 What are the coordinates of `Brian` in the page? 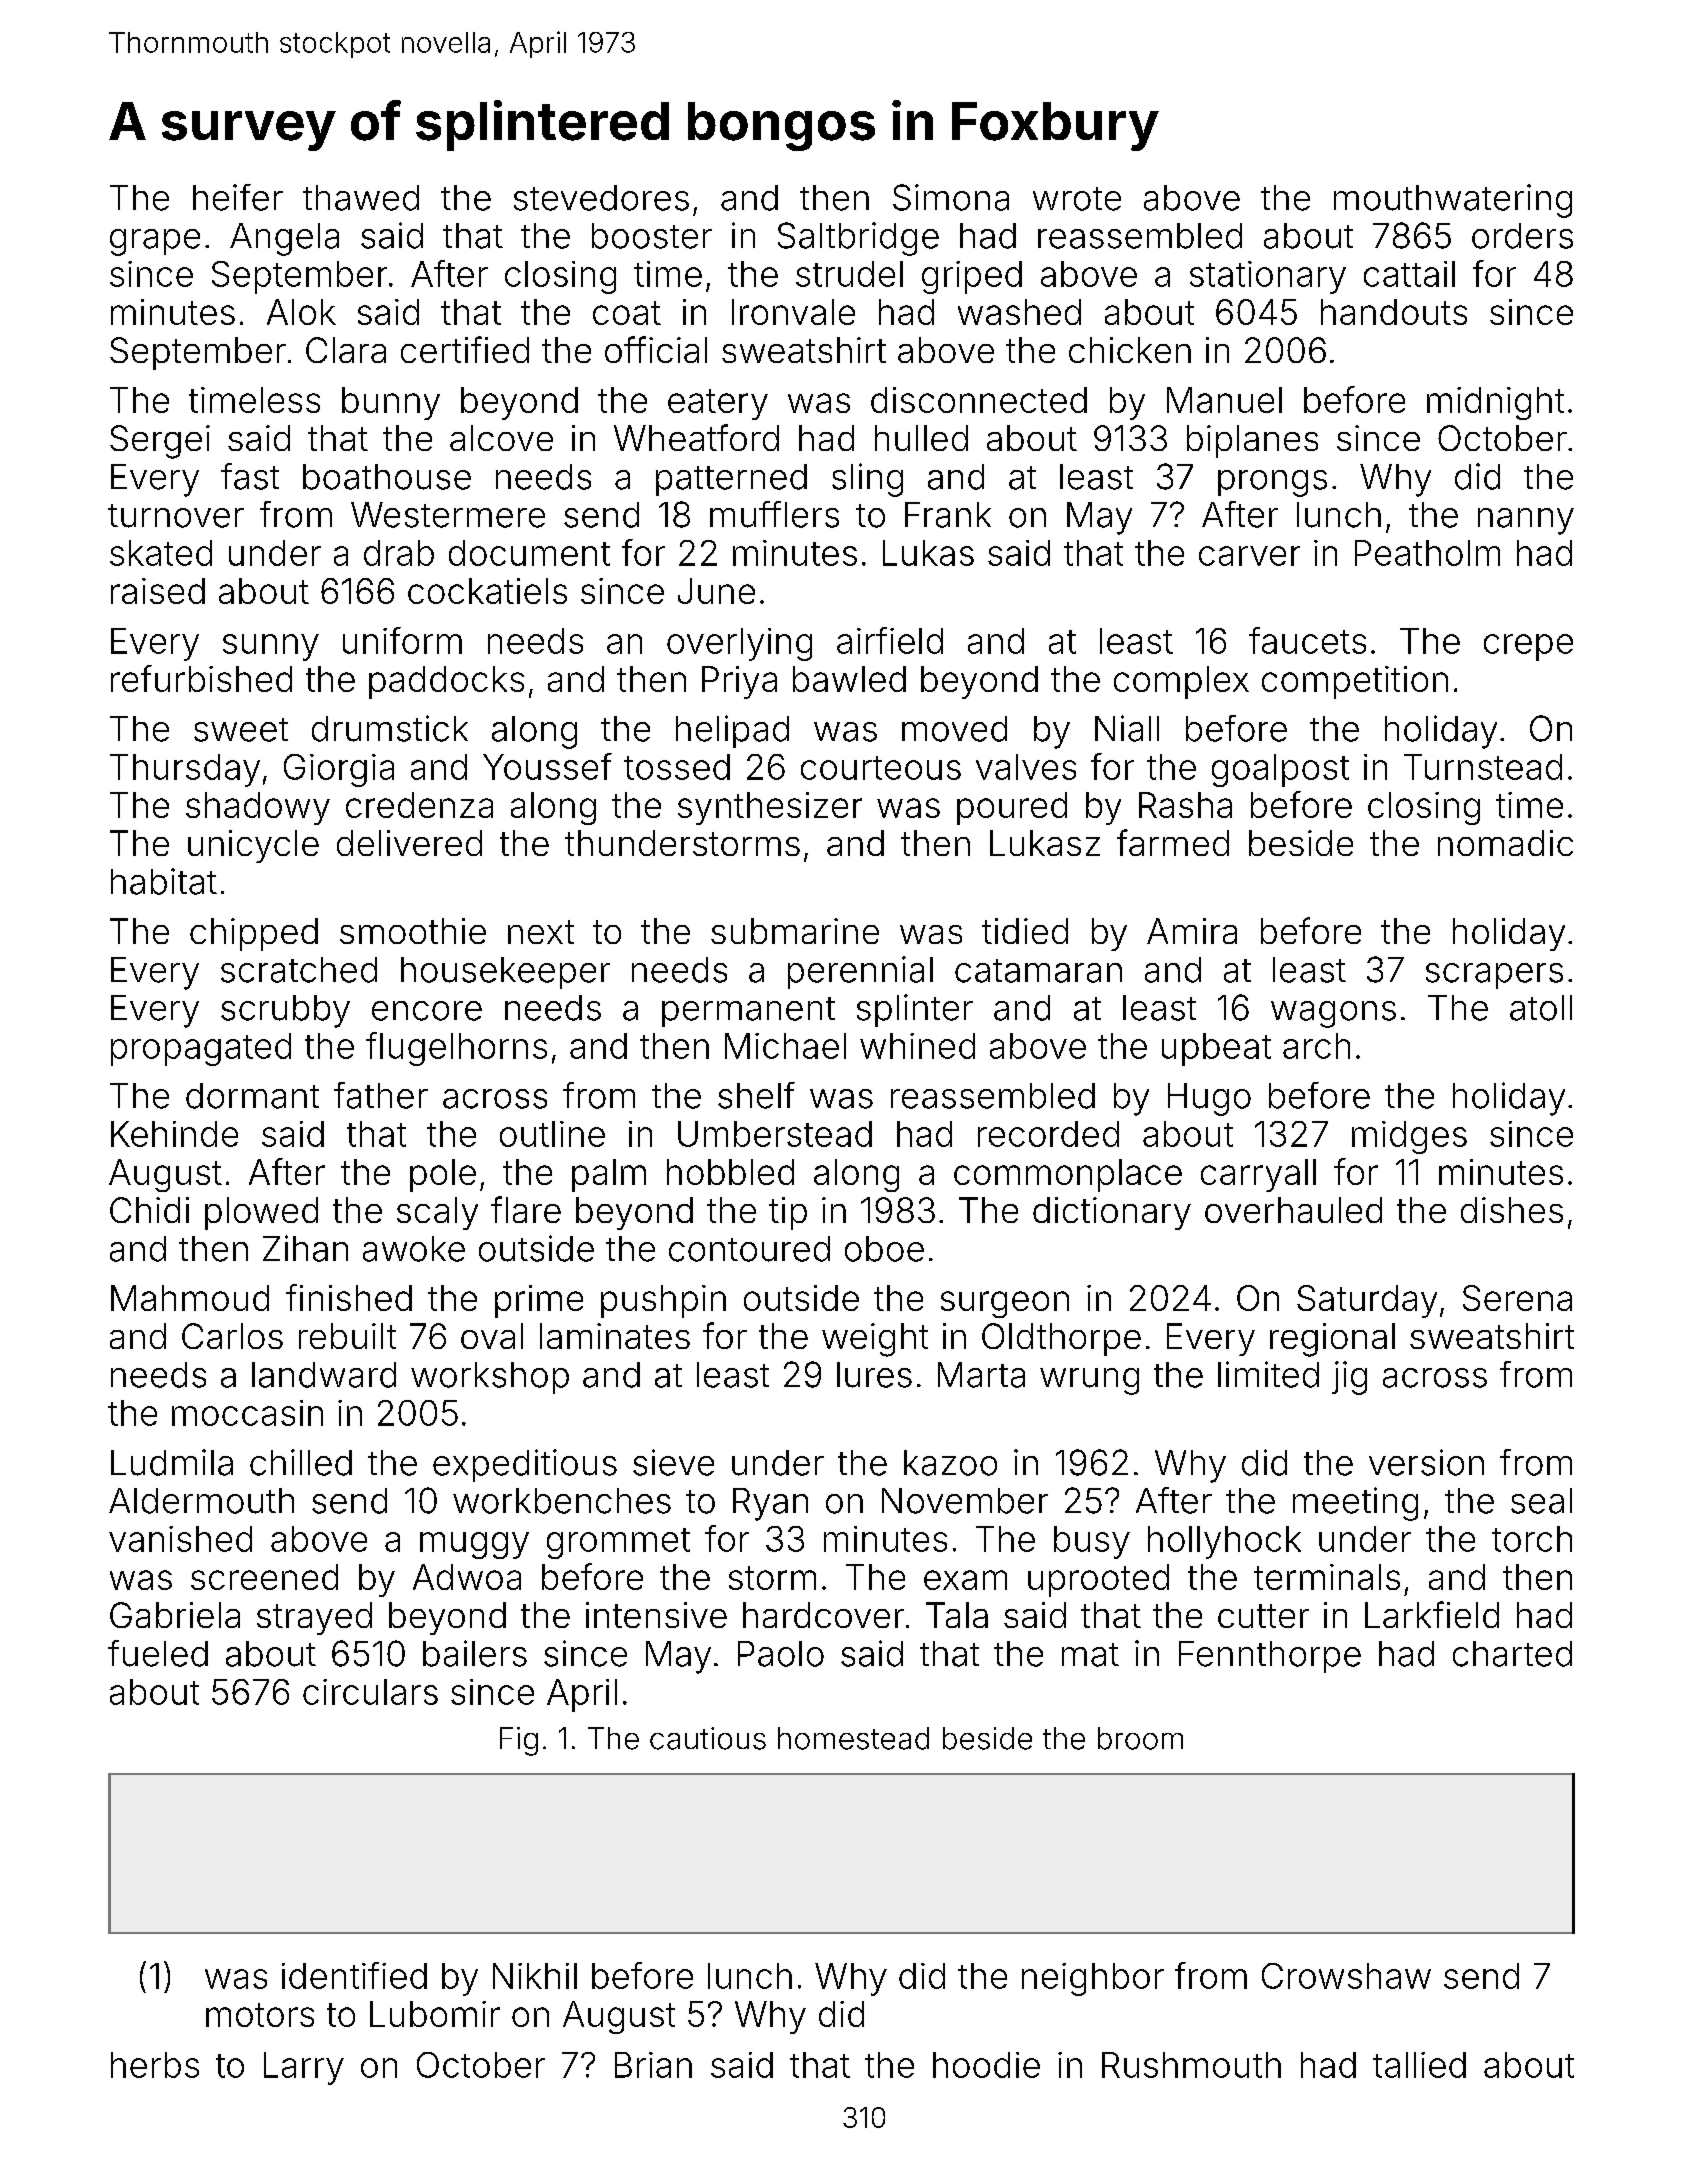 It's located at (653, 2065).
